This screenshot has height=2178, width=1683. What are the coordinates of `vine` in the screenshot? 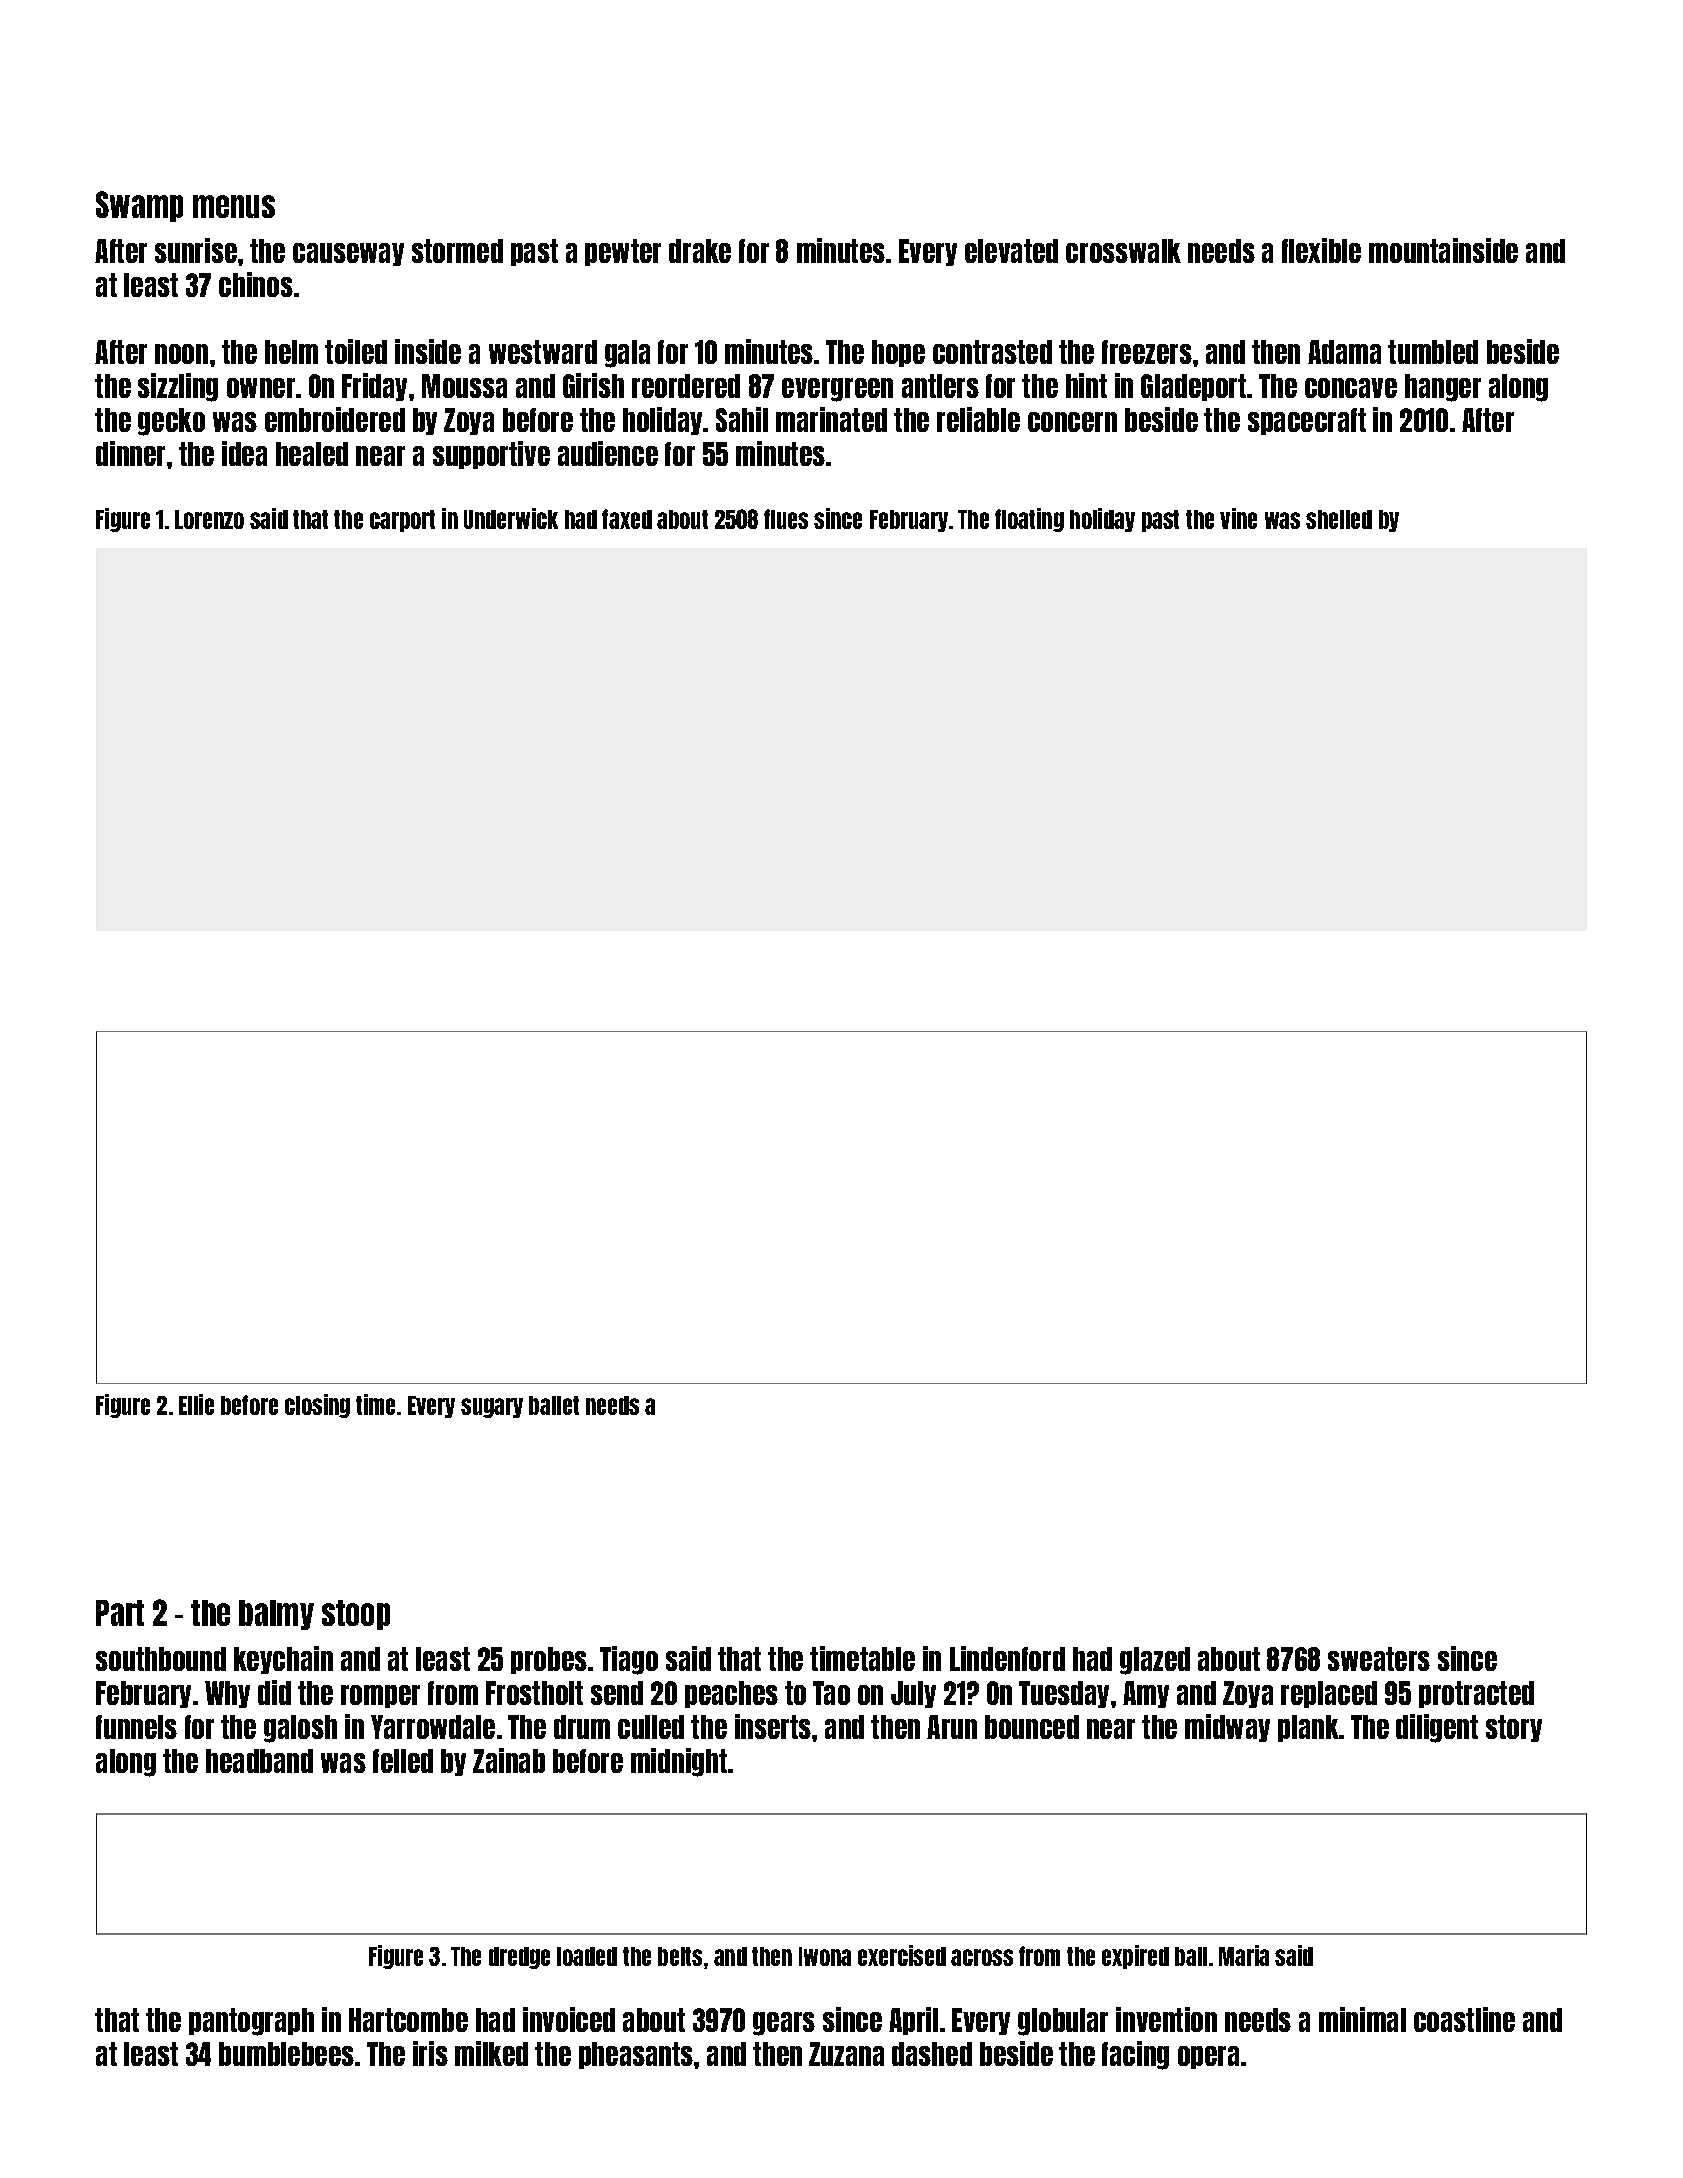 It's located at (1238, 518).
